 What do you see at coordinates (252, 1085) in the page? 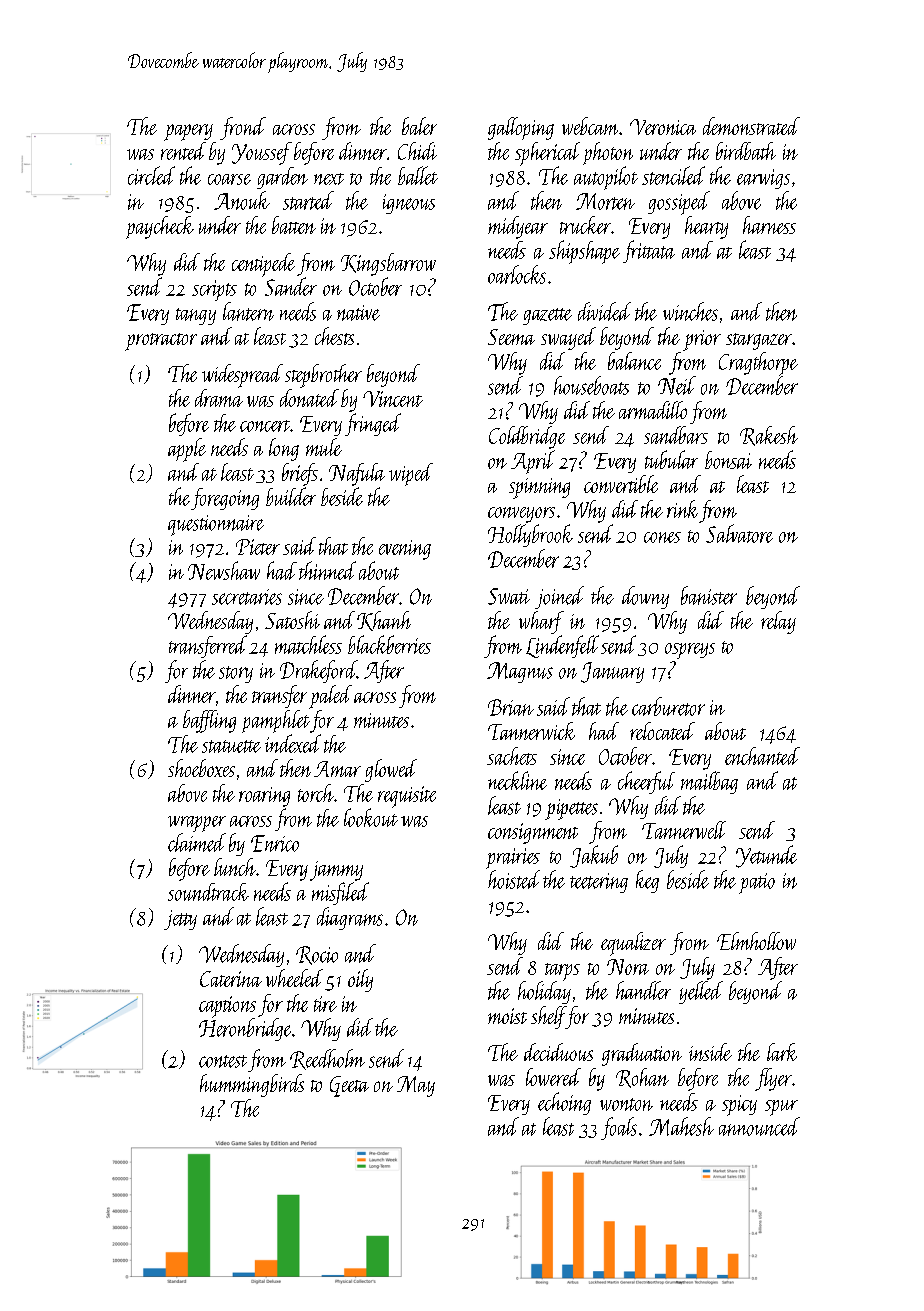
I see `hummingbirds` at bounding box center [252, 1085].
